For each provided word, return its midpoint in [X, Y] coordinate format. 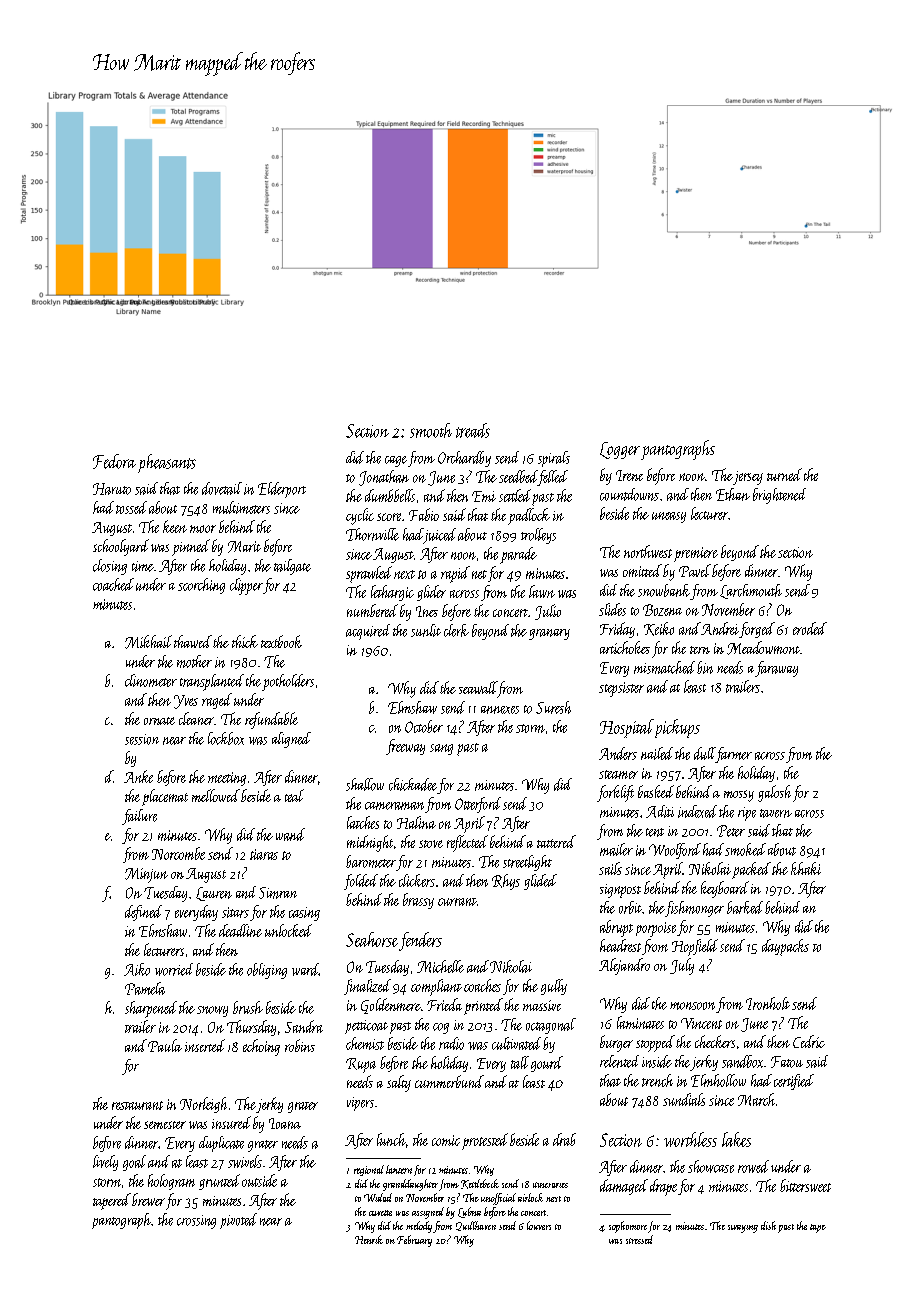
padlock [529, 516]
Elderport [282, 490]
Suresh [553, 707]
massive [542, 1005]
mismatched [664, 667]
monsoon [692, 1006]
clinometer [151, 680]
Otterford [478, 805]
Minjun [146, 875]
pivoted [238, 1221]
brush [248, 1007]
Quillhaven [476, 1226]
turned [784, 474]
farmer [734, 755]
